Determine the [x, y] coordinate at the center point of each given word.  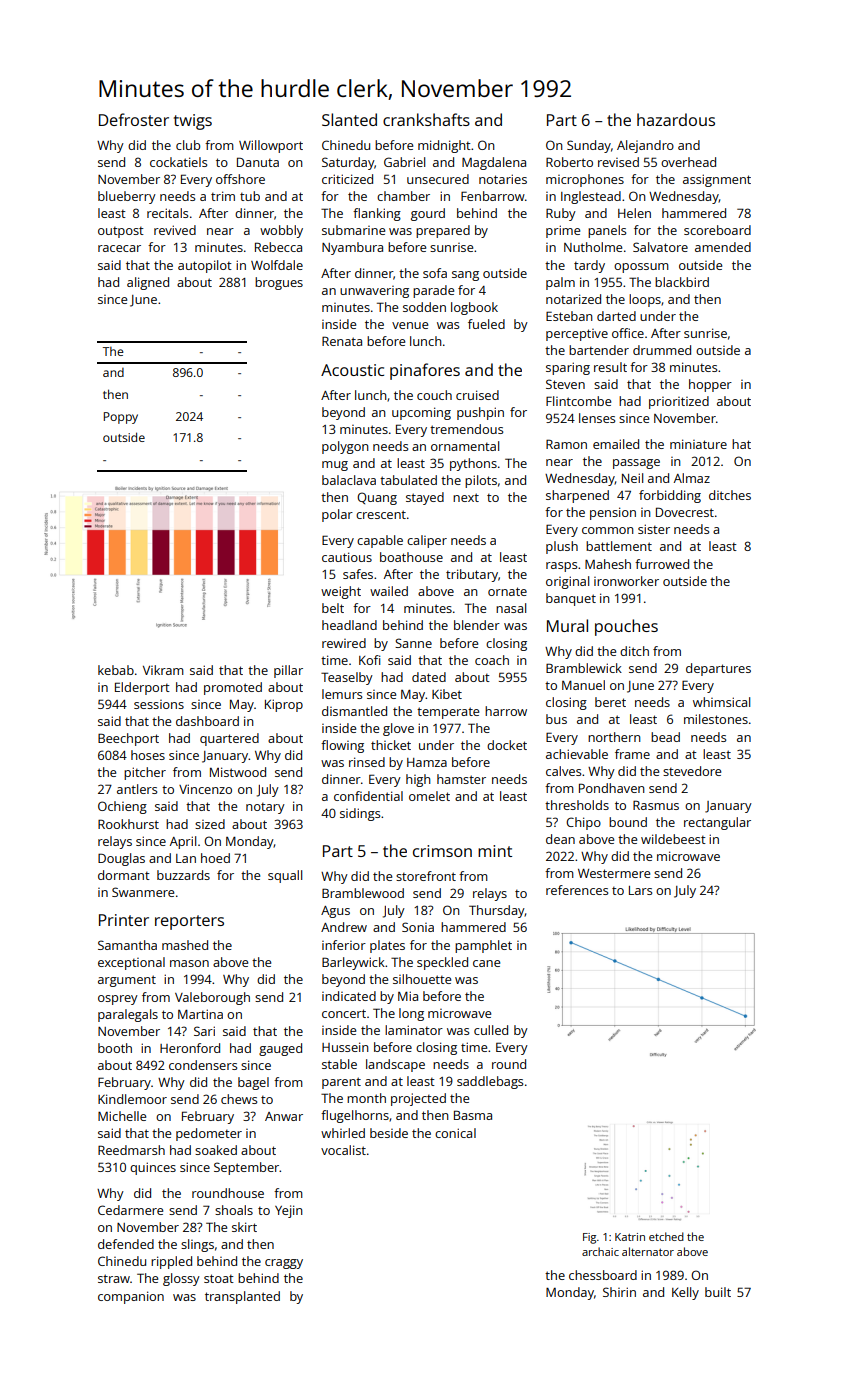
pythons [473, 464]
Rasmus [656, 805]
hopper [710, 385]
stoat [219, 1278]
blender [477, 625]
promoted [233, 688]
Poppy [121, 418]
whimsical [721, 702]
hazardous [676, 119]
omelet [429, 796]
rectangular [717, 823]
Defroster [134, 119]
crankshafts [426, 119]
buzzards [183, 875]
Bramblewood [363, 893]
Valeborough [212, 998]
